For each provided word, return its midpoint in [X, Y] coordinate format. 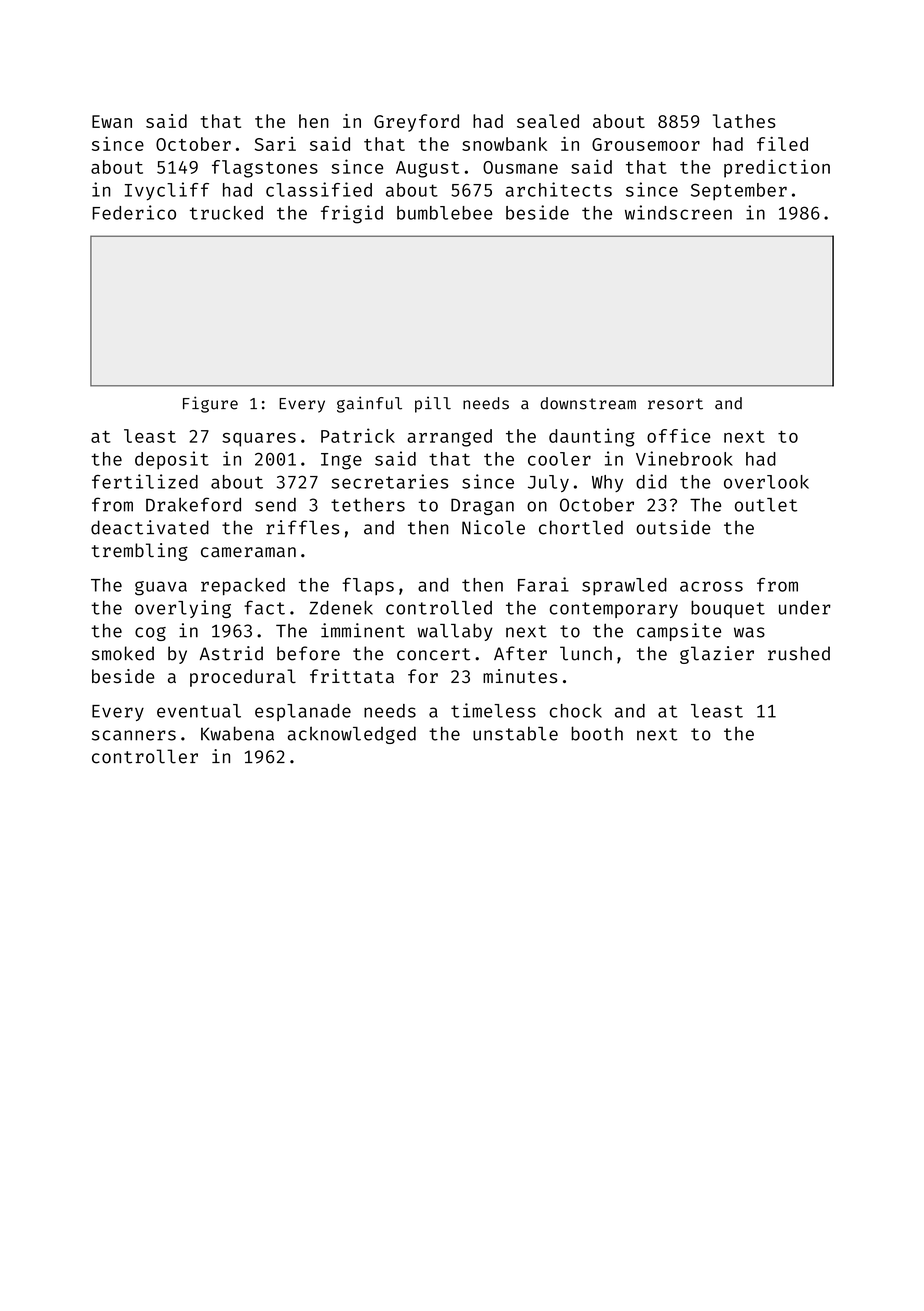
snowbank [504, 144]
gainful [369, 404]
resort [675, 404]
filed [782, 144]
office [679, 435]
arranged [449, 438]
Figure [210, 404]
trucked [226, 213]
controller [145, 756]
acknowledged [352, 735]
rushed [799, 653]
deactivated [150, 527]
